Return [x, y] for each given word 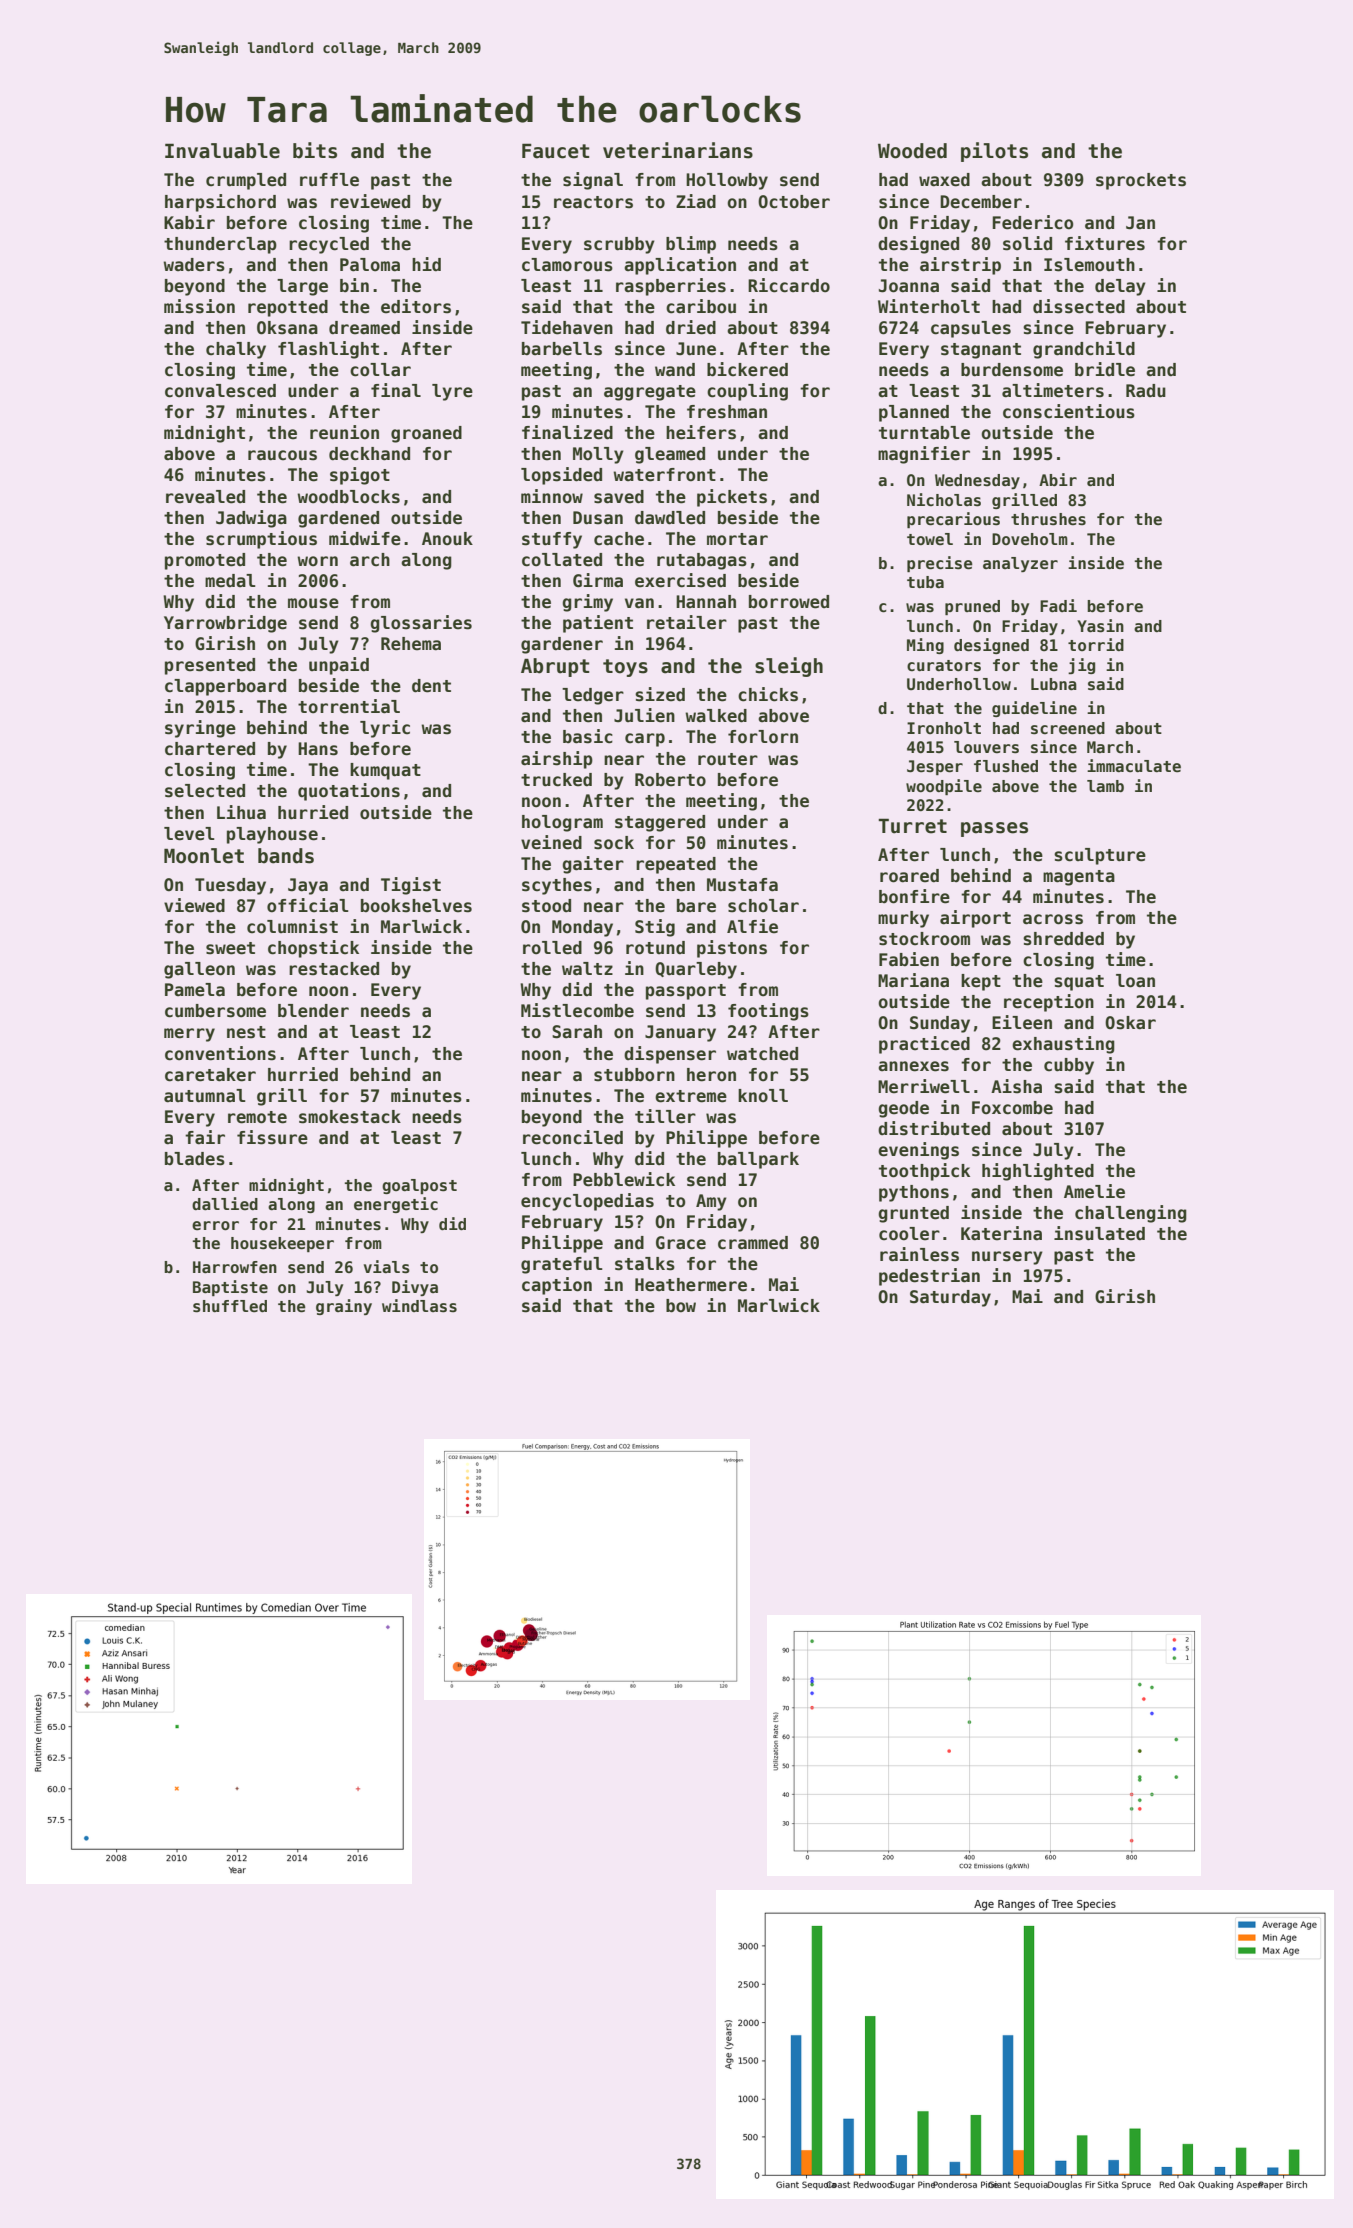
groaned [426, 434]
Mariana [913, 980]
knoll [763, 1096]
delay [1120, 287]
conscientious [1069, 411]
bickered [747, 369]
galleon [199, 970]
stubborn [634, 1075]
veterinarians [678, 150]
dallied [225, 1204]
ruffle [329, 180]
